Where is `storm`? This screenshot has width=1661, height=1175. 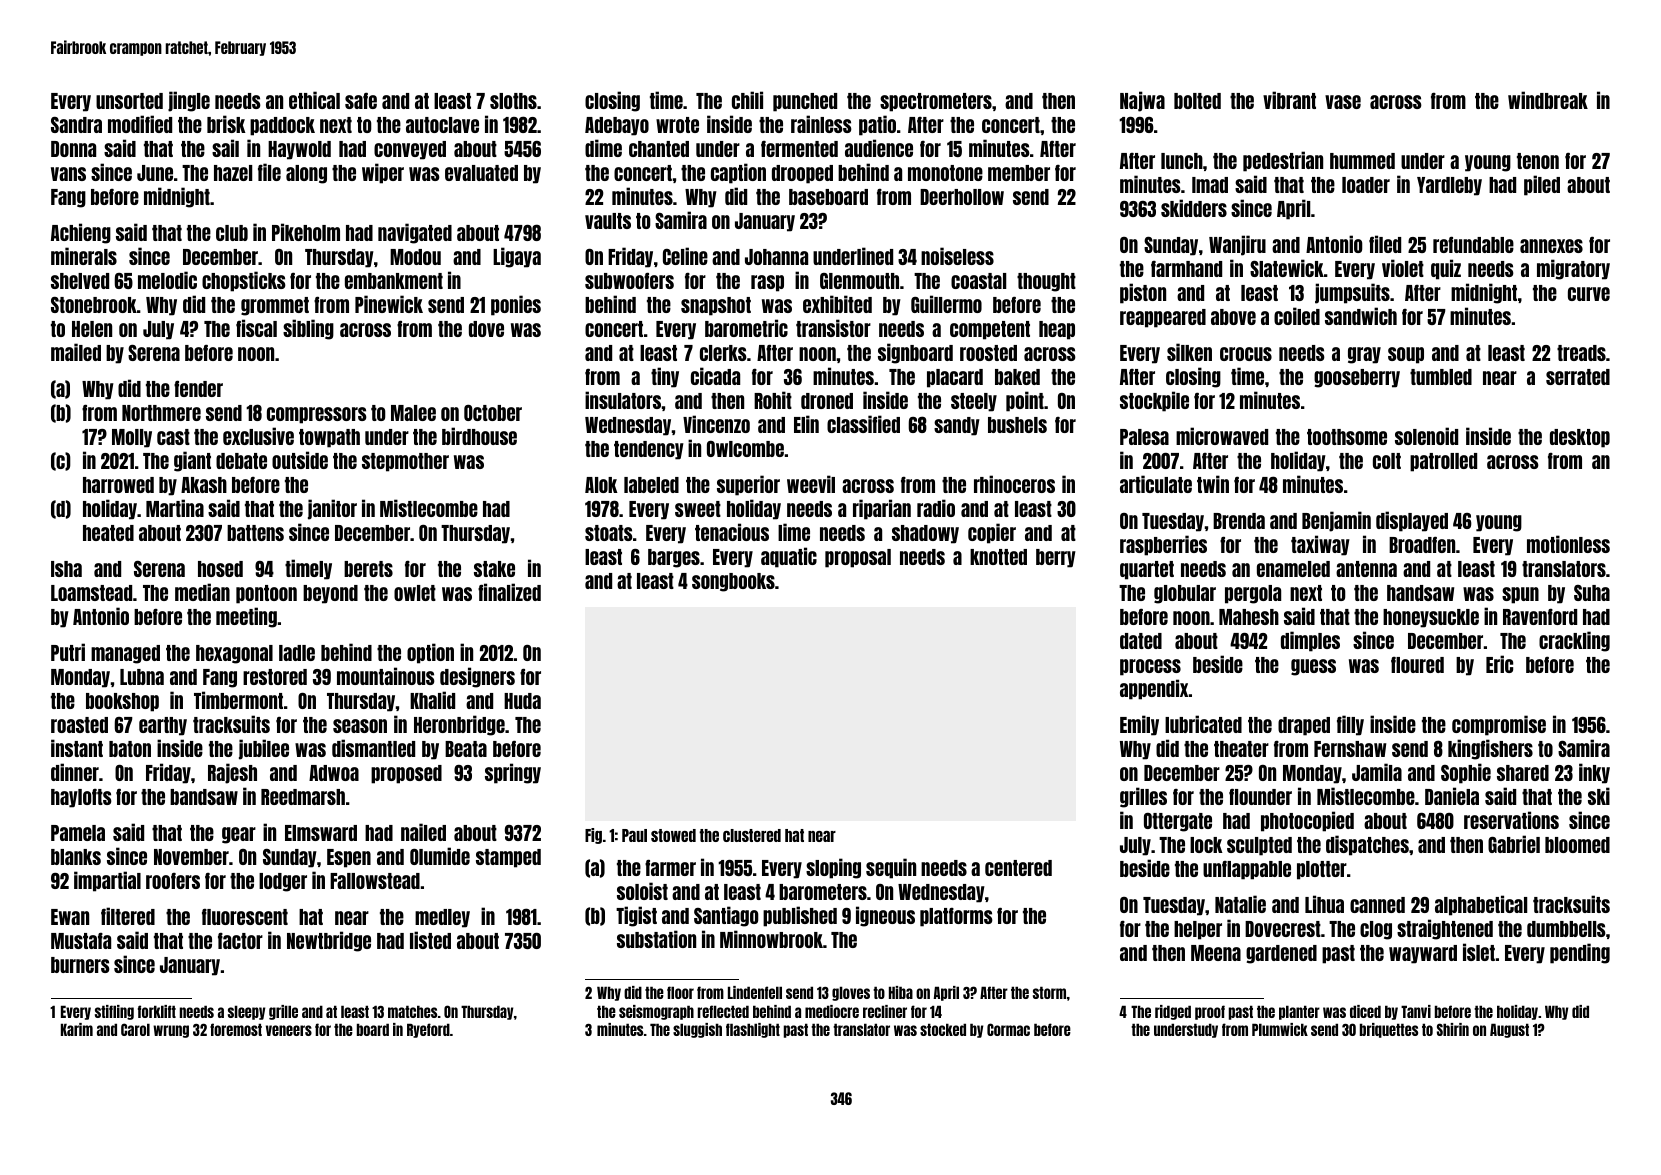 storm is located at coordinates (1049, 992).
